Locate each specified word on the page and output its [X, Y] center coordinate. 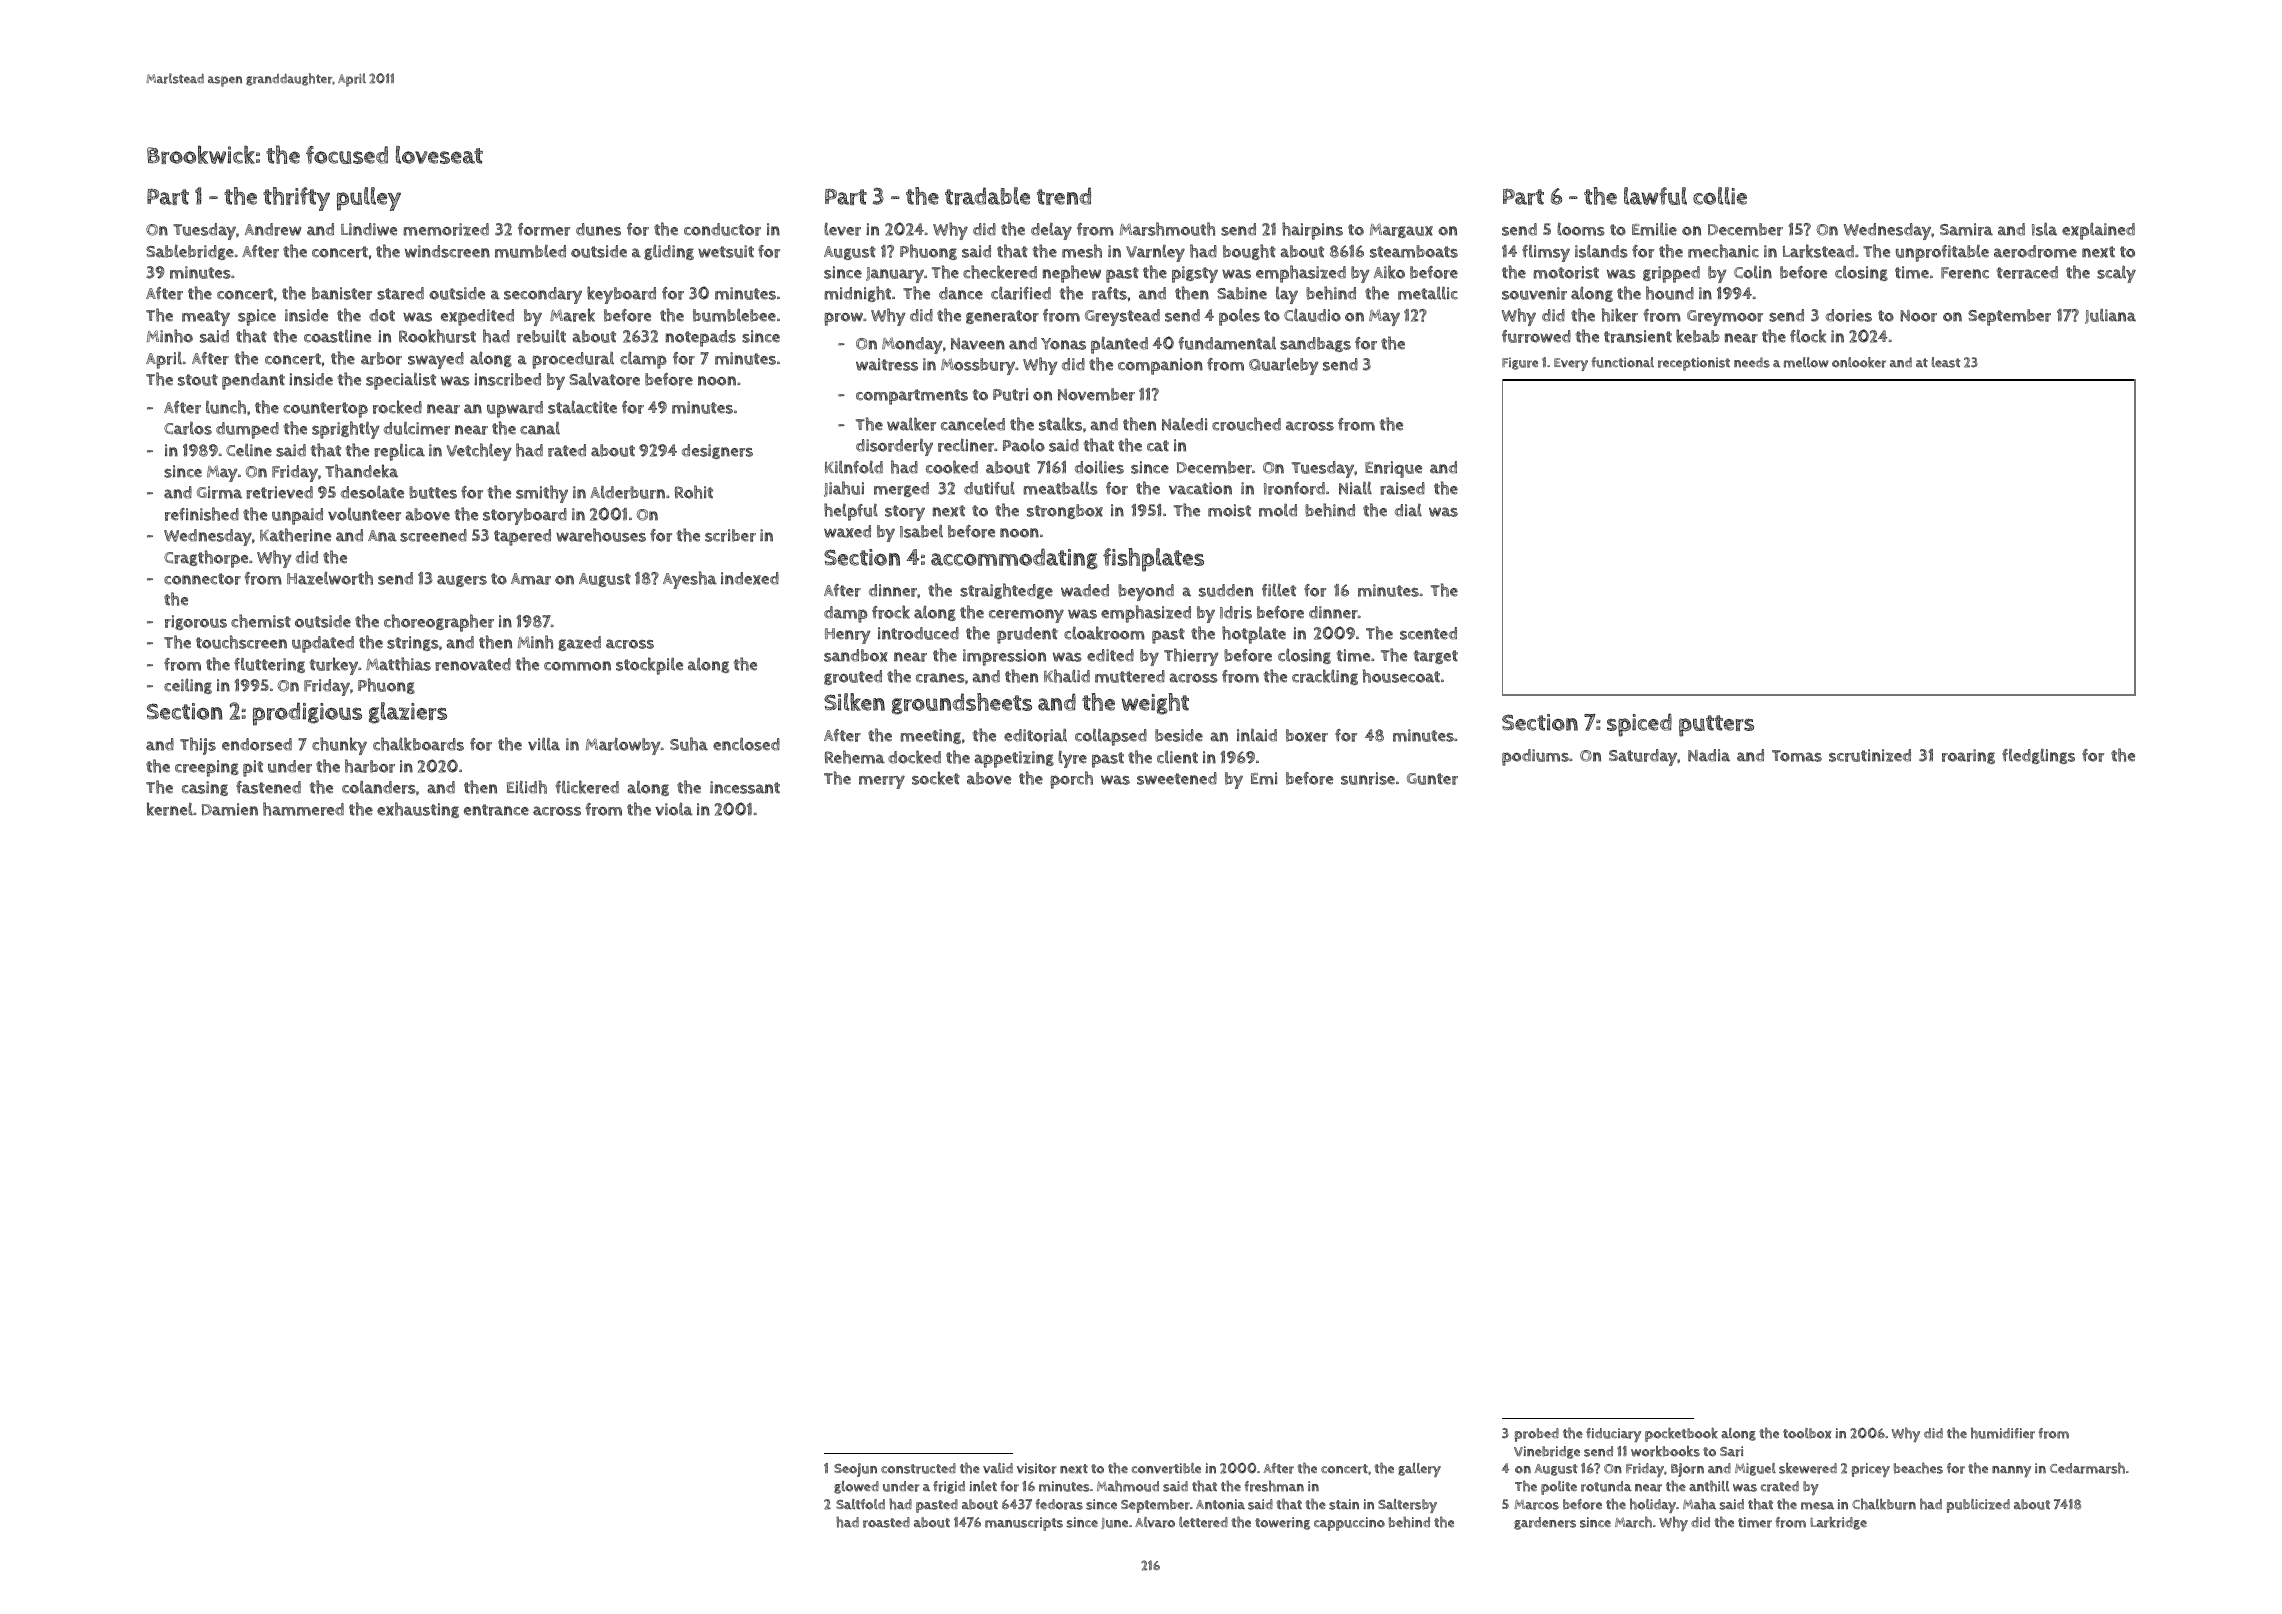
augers [462, 581]
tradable [987, 196]
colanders [379, 787]
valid [998, 1468]
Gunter [1432, 779]
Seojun [855, 1470]
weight [1155, 704]
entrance [496, 810]
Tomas [1797, 756]
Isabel [921, 531]
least [1946, 362]
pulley [369, 199]
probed [1537, 1435]
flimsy [1546, 253]
